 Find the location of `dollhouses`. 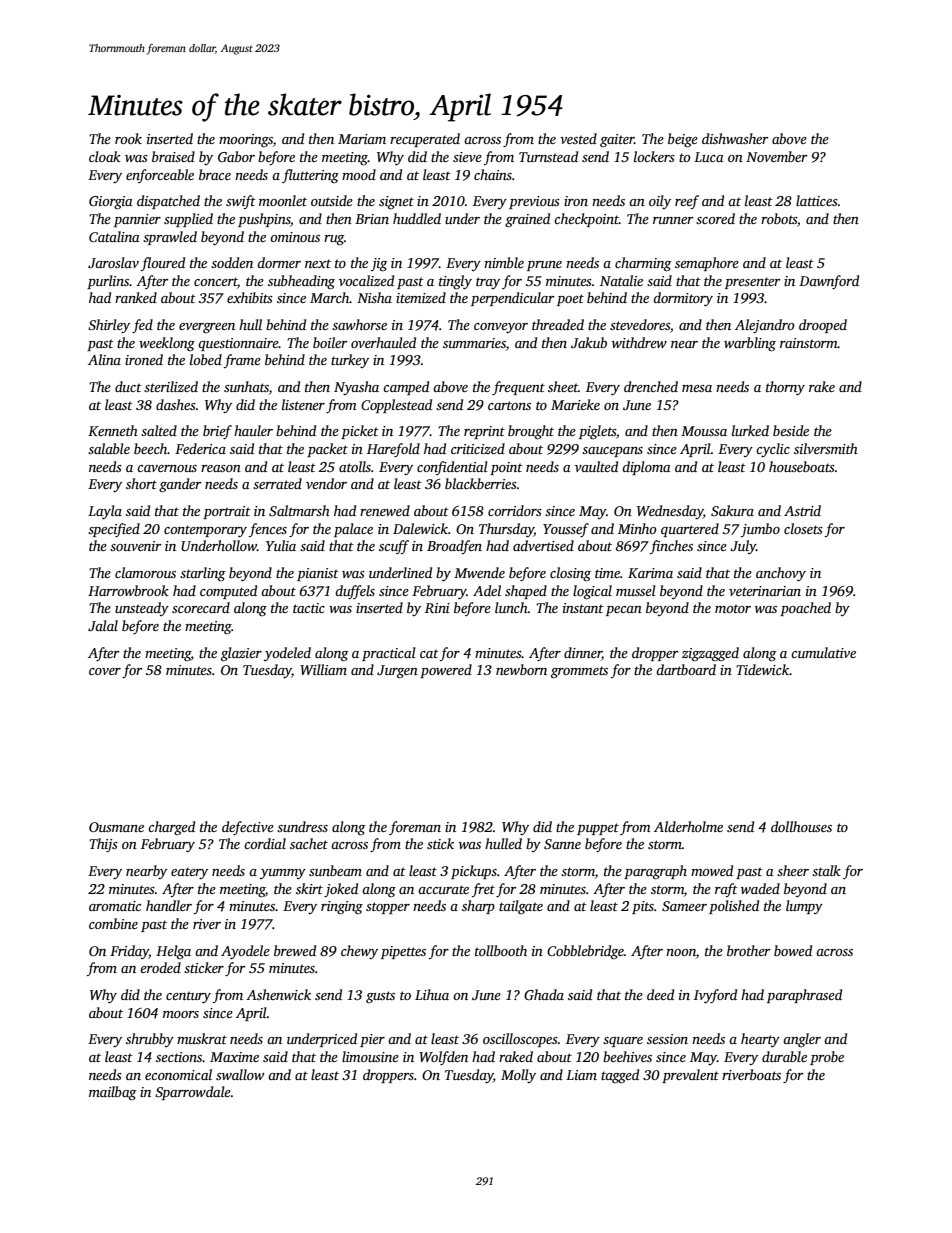

dollhouses is located at coordinates (801, 826).
